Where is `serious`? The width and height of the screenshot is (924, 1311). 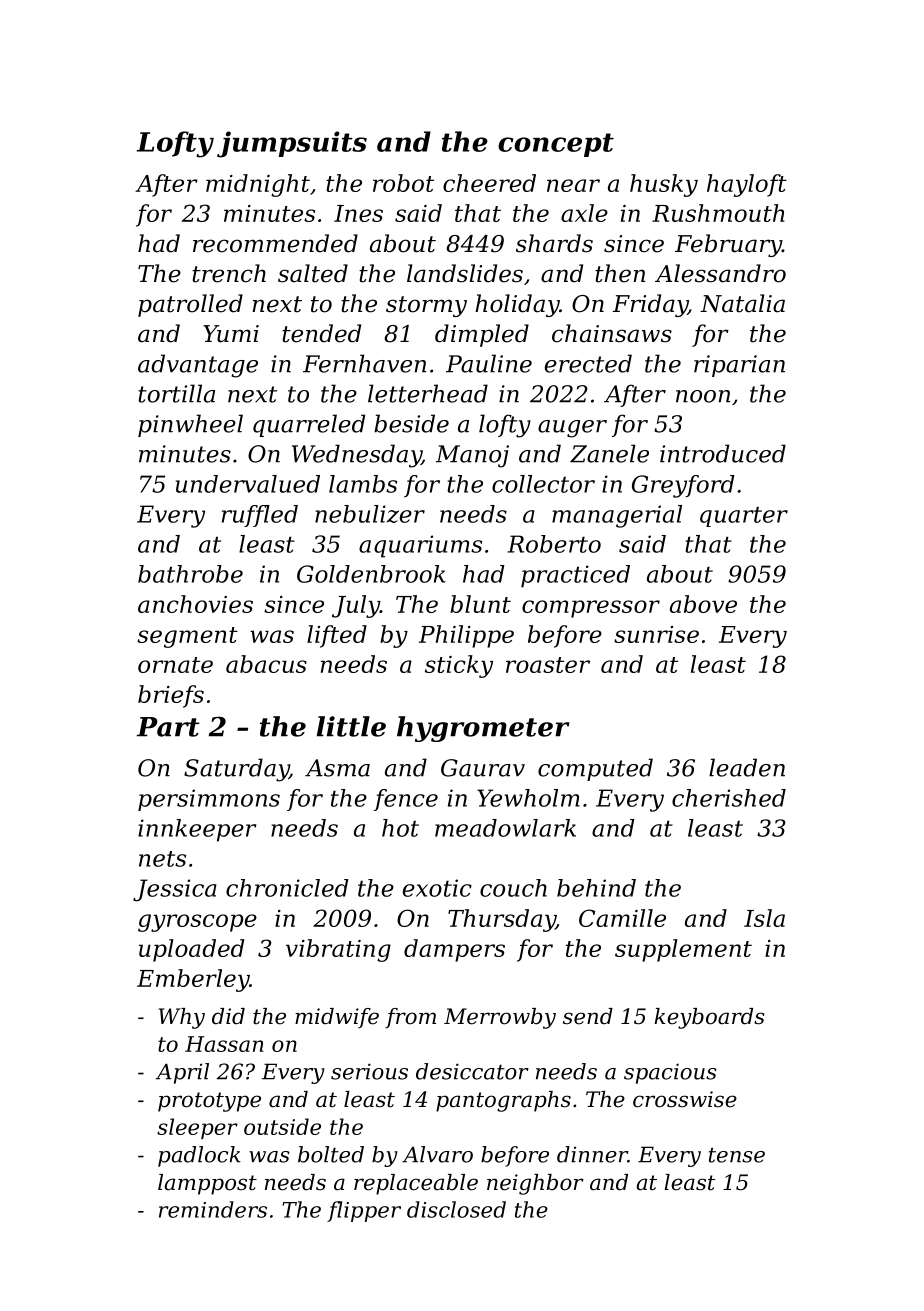
serious is located at coordinates (369, 1071).
